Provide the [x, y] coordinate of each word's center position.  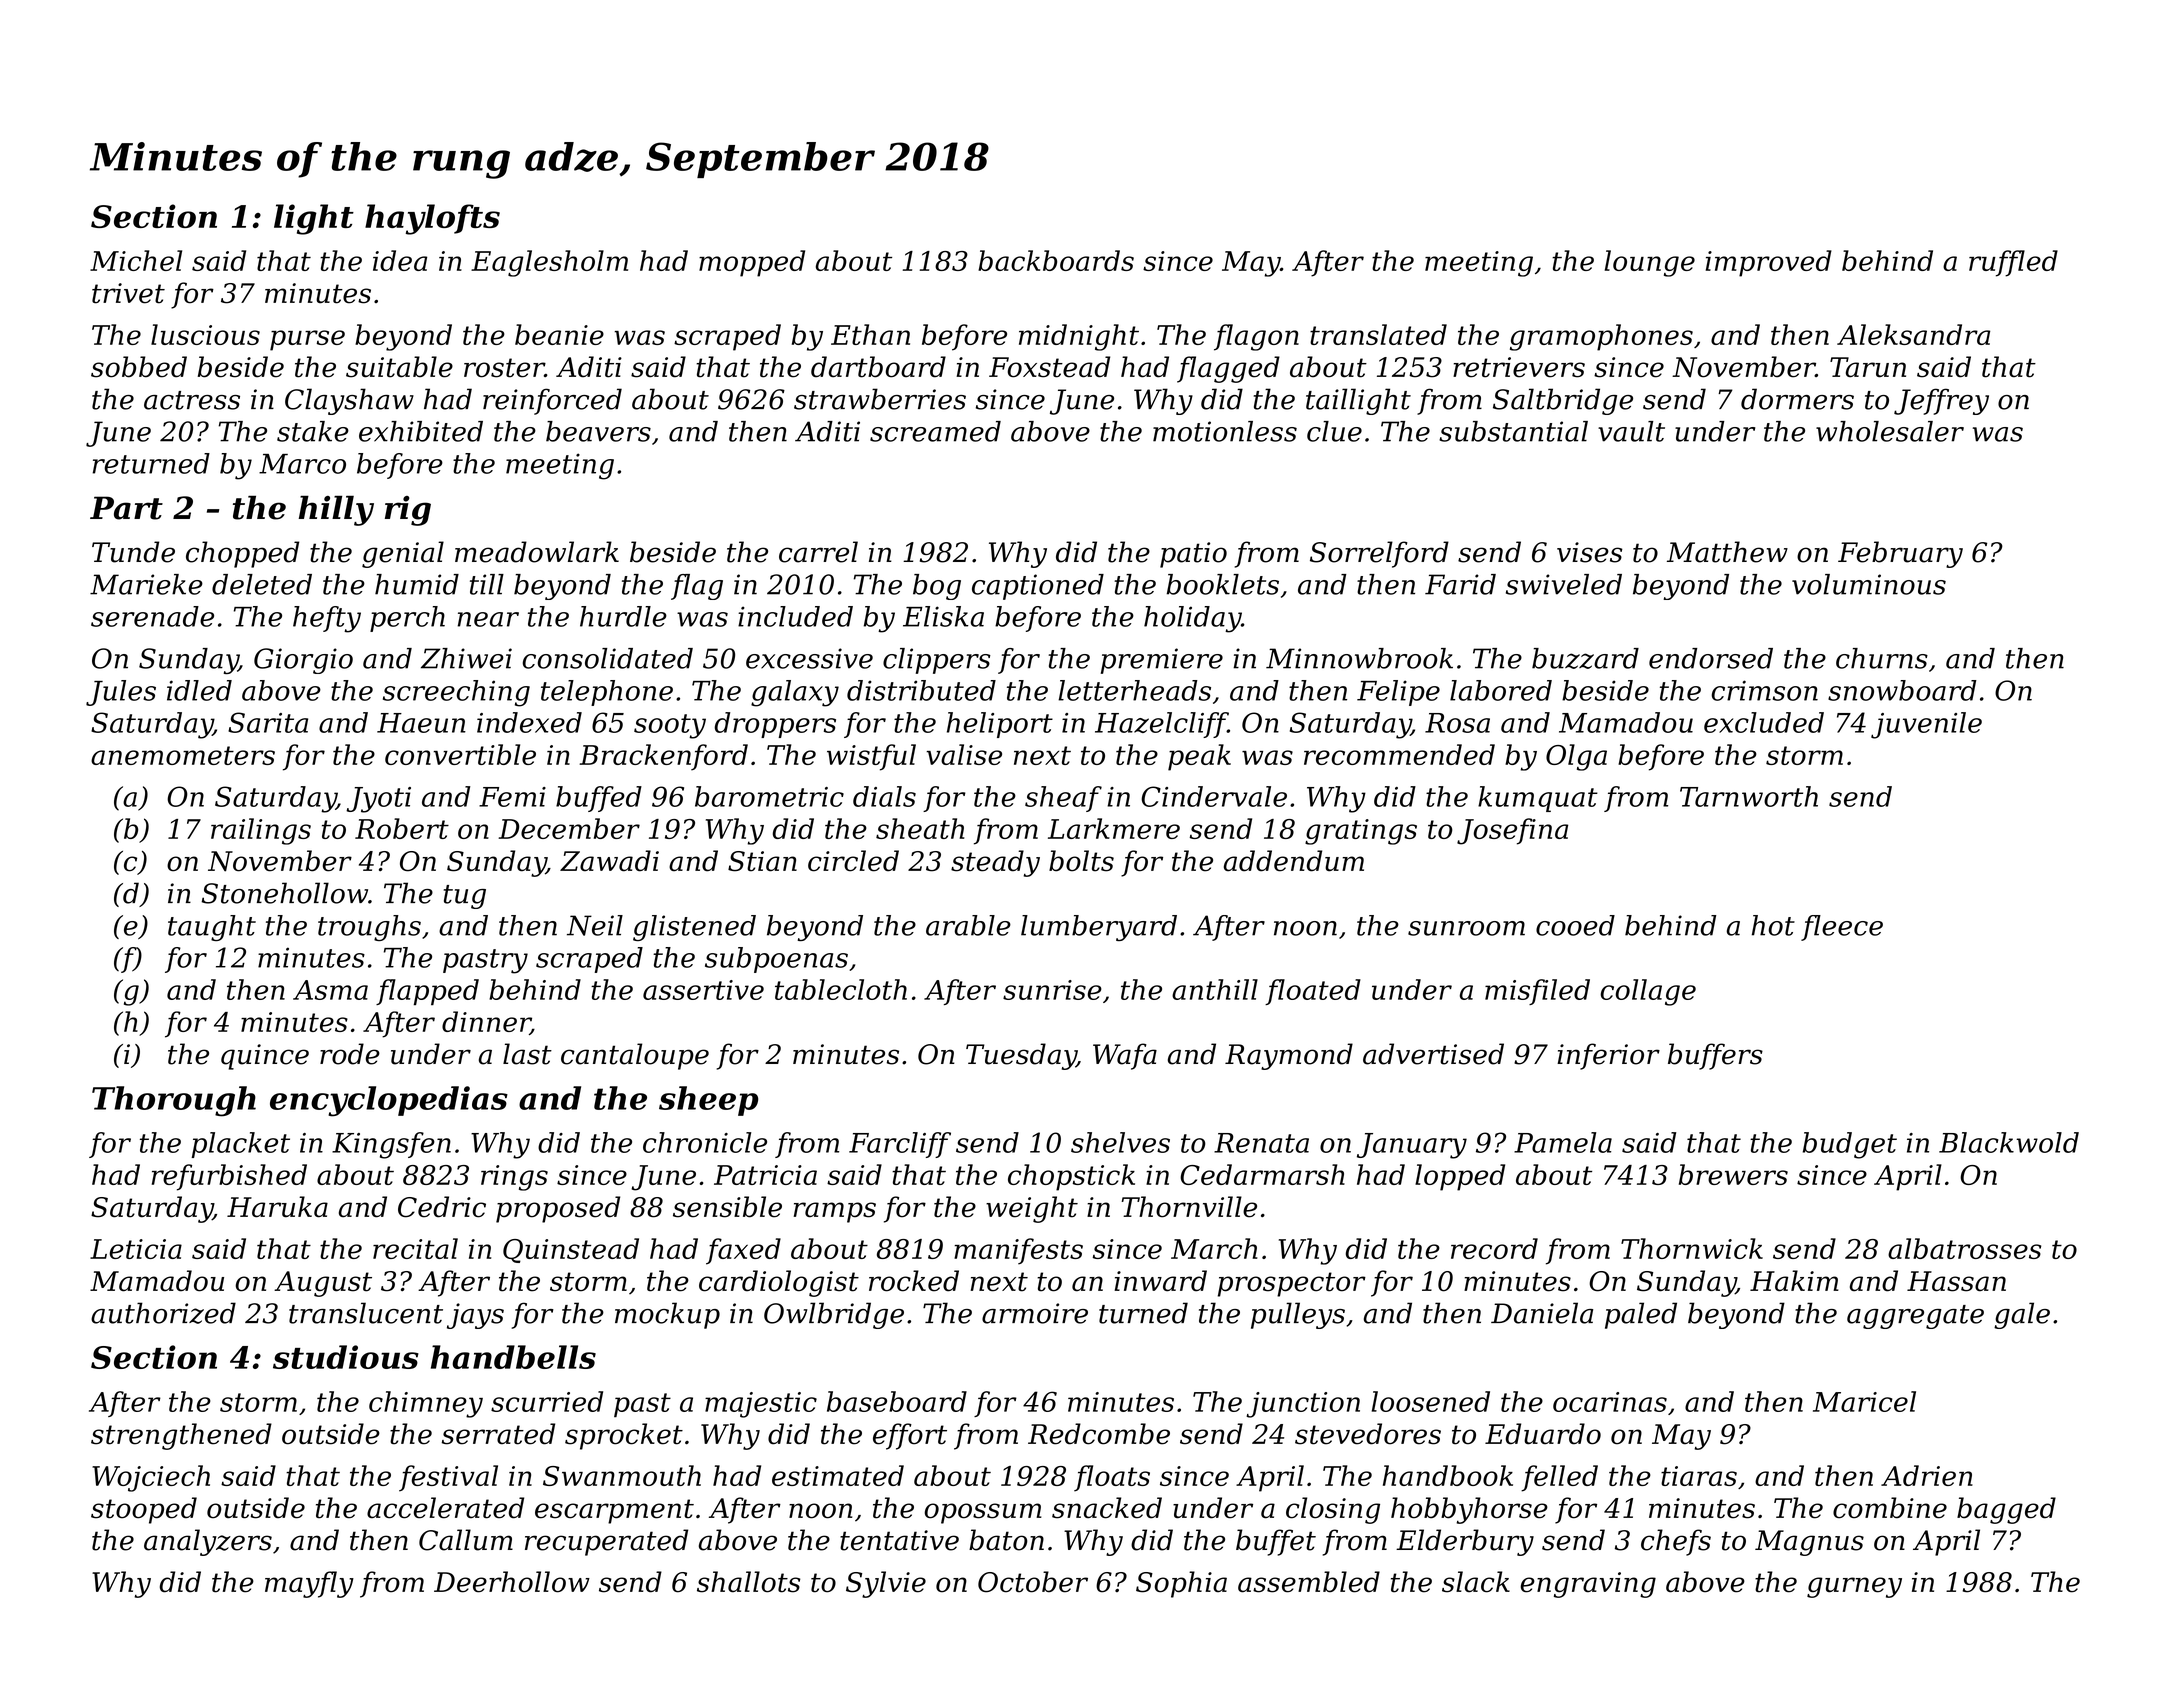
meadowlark [537, 552]
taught [212, 928]
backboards [1056, 260]
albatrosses [1964, 1248]
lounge [1650, 263]
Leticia [136, 1249]
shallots [748, 1582]
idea [400, 260]
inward [1160, 1281]
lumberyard [1099, 928]
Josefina [1512, 831]
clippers [937, 661]
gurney [1854, 1587]
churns [1882, 658]
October [1033, 1582]
